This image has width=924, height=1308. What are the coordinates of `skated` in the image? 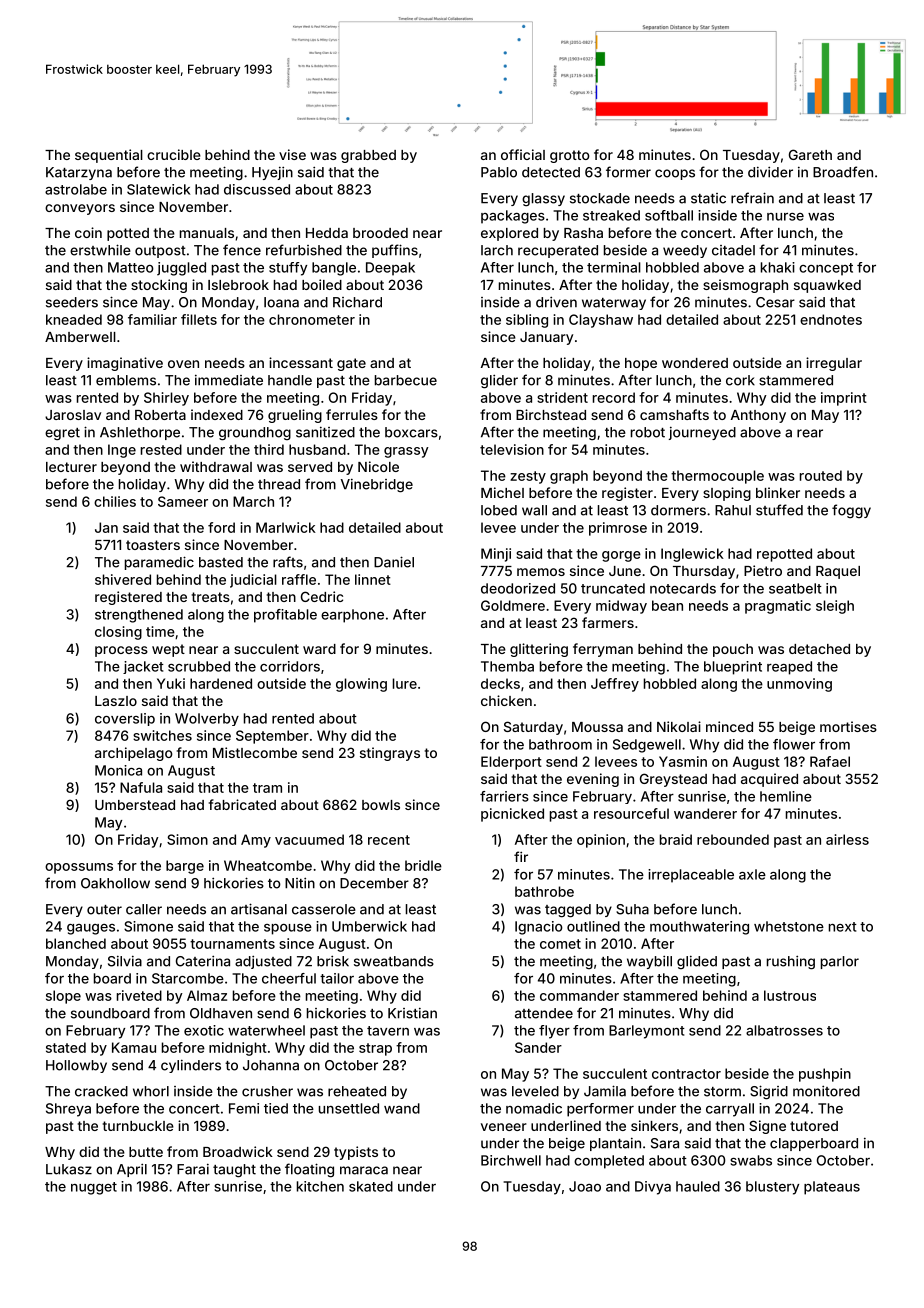 It's located at (371, 1186).
